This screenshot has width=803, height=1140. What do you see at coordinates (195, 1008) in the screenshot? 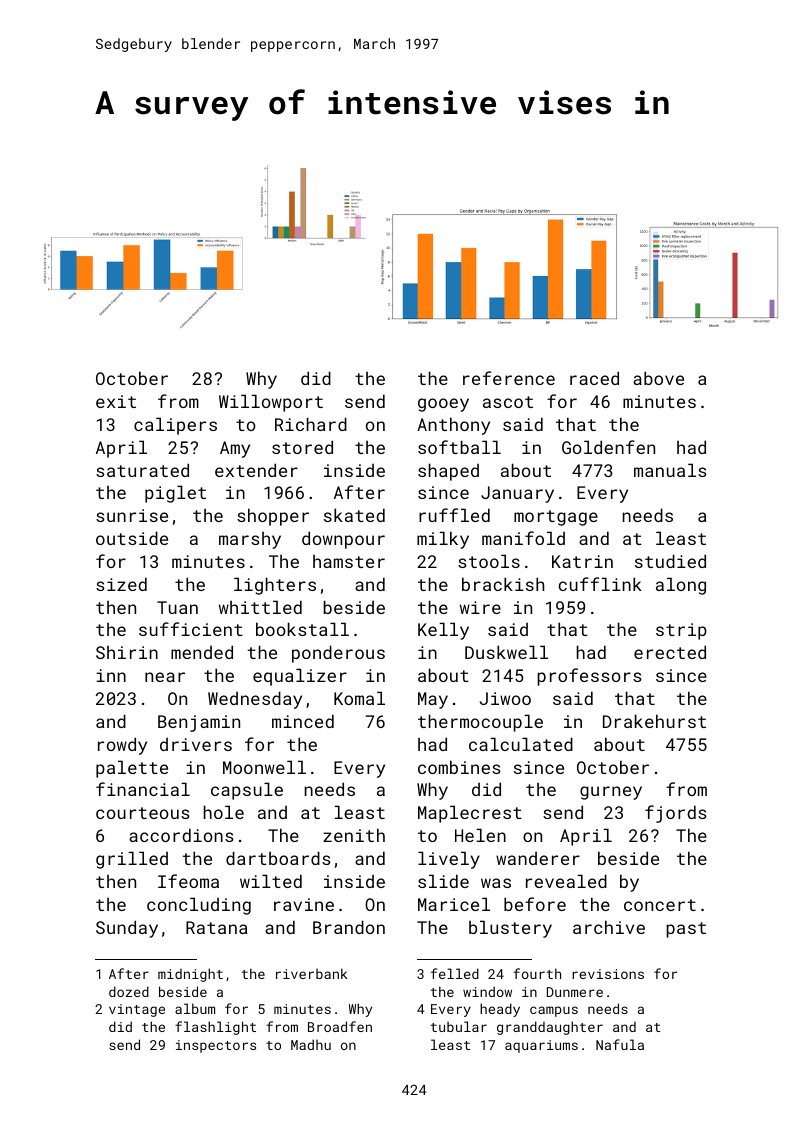
I see `album` at bounding box center [195, 1008].
